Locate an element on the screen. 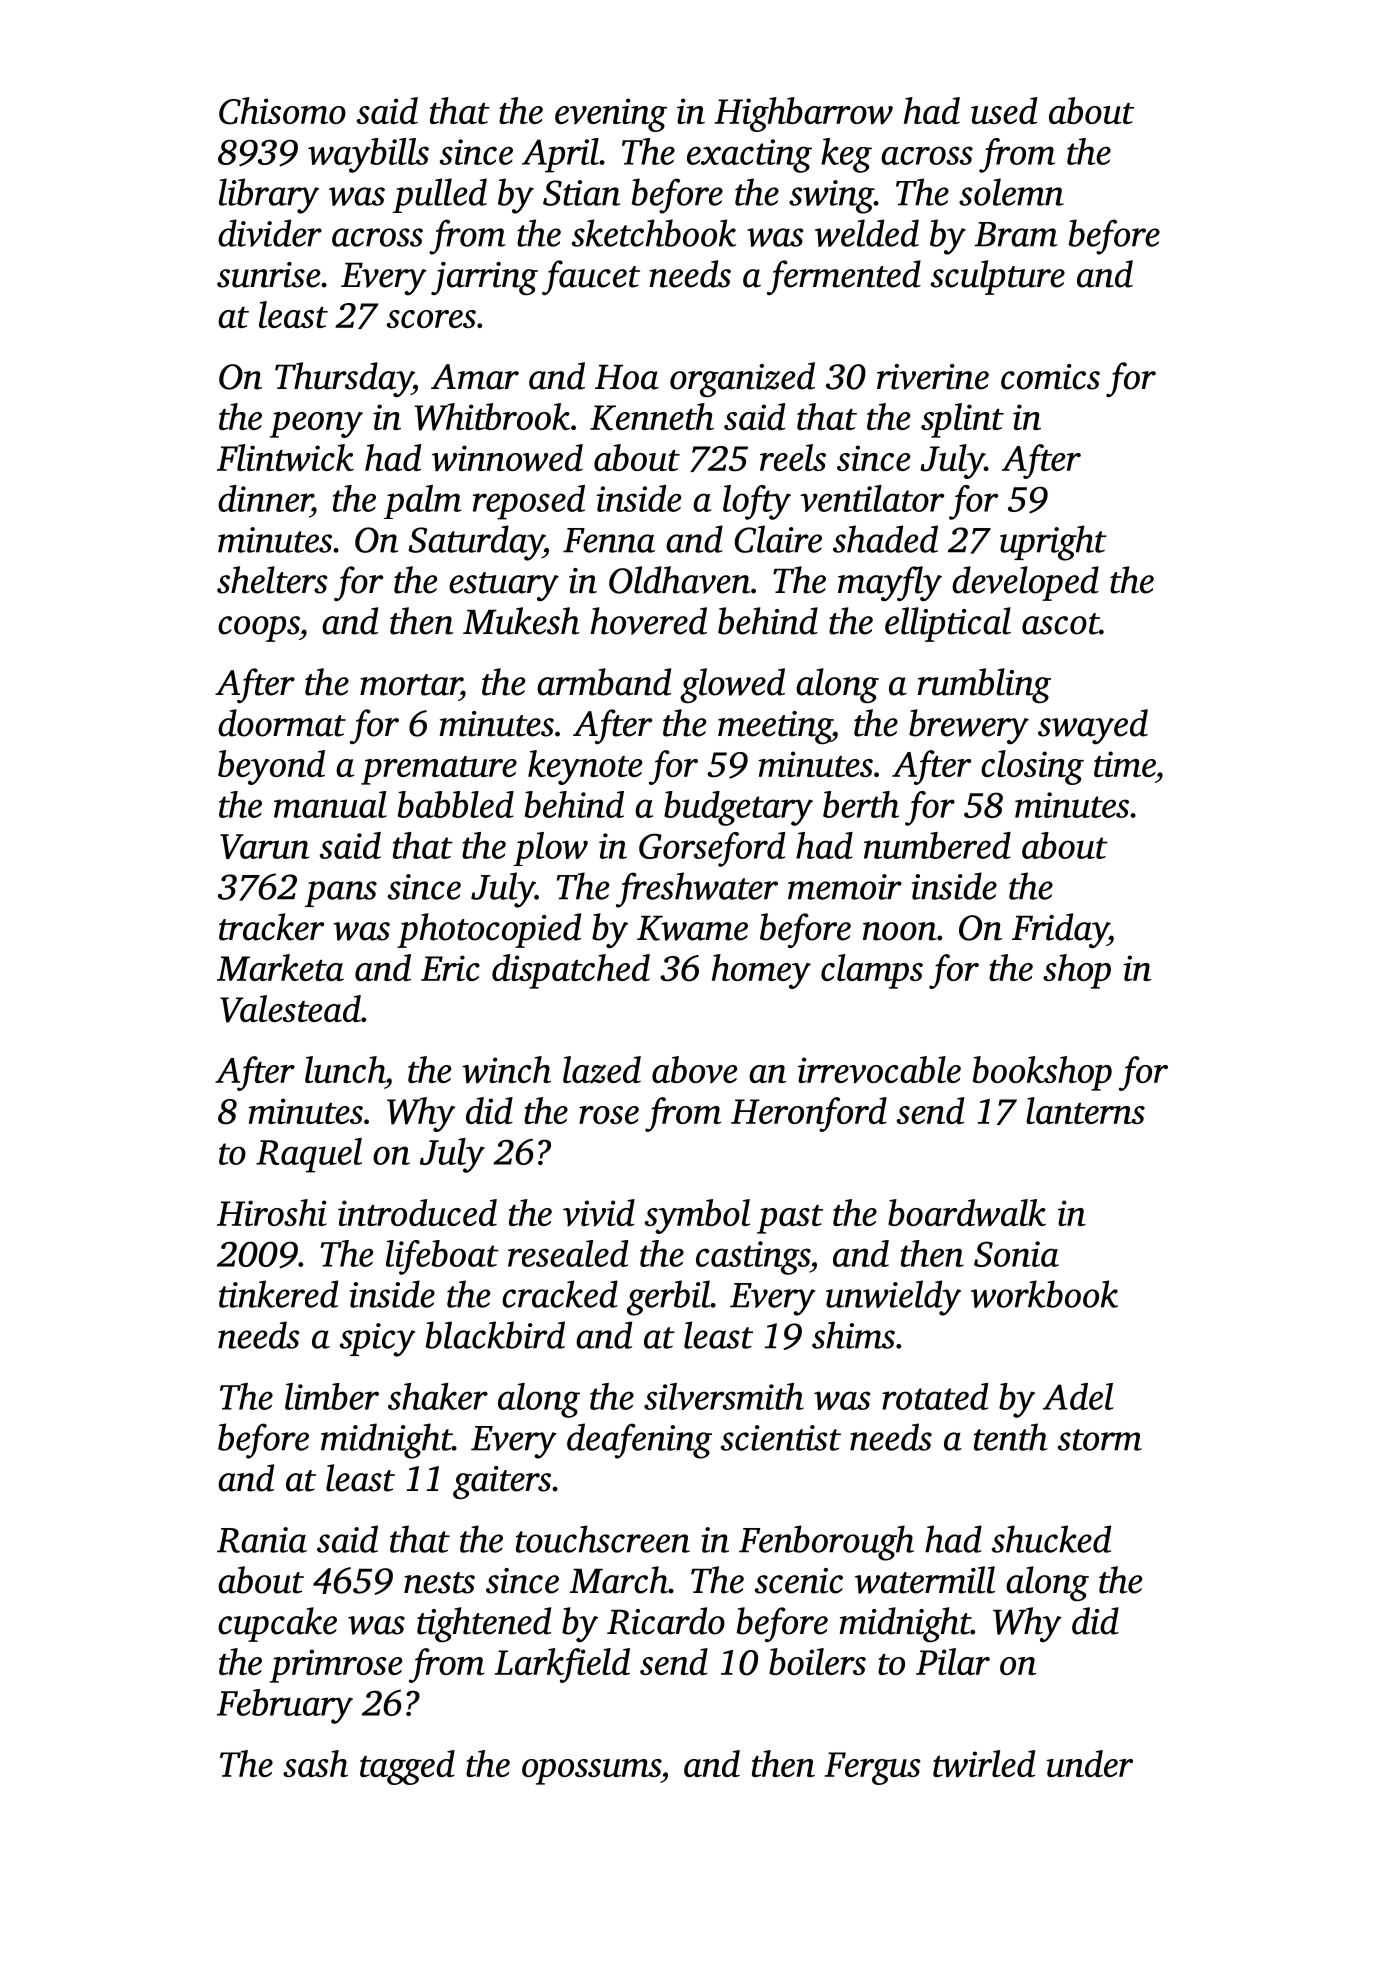 This screenshot has height=1969, width=1386. used is located at coordinates (1004, 110).
